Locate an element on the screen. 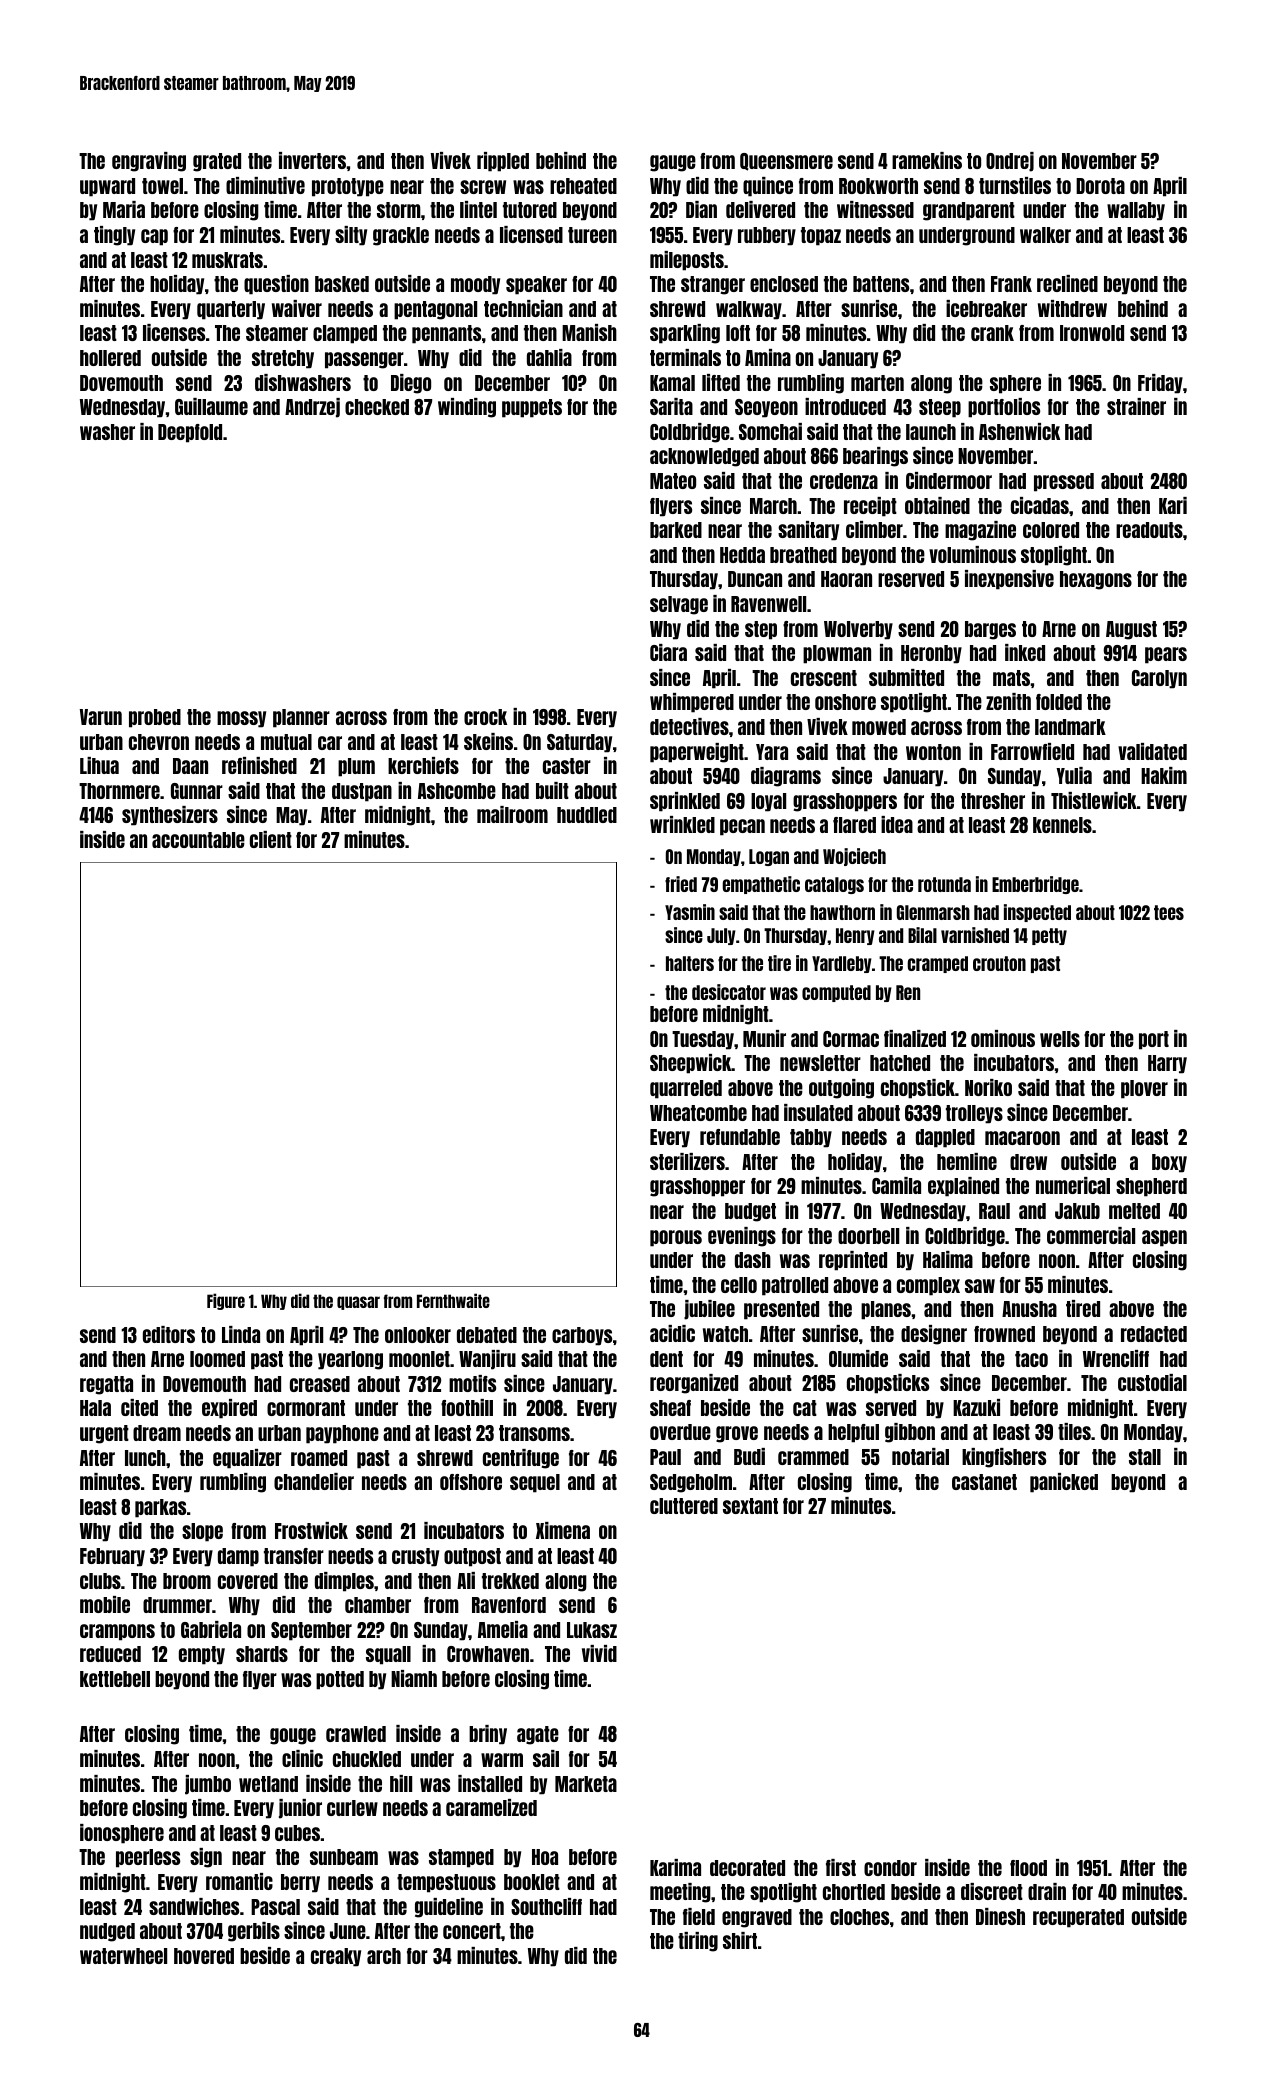 Image resolution: width=1267 pixels, height=2087 pixels. checked is located at coordinates (377, 407).
